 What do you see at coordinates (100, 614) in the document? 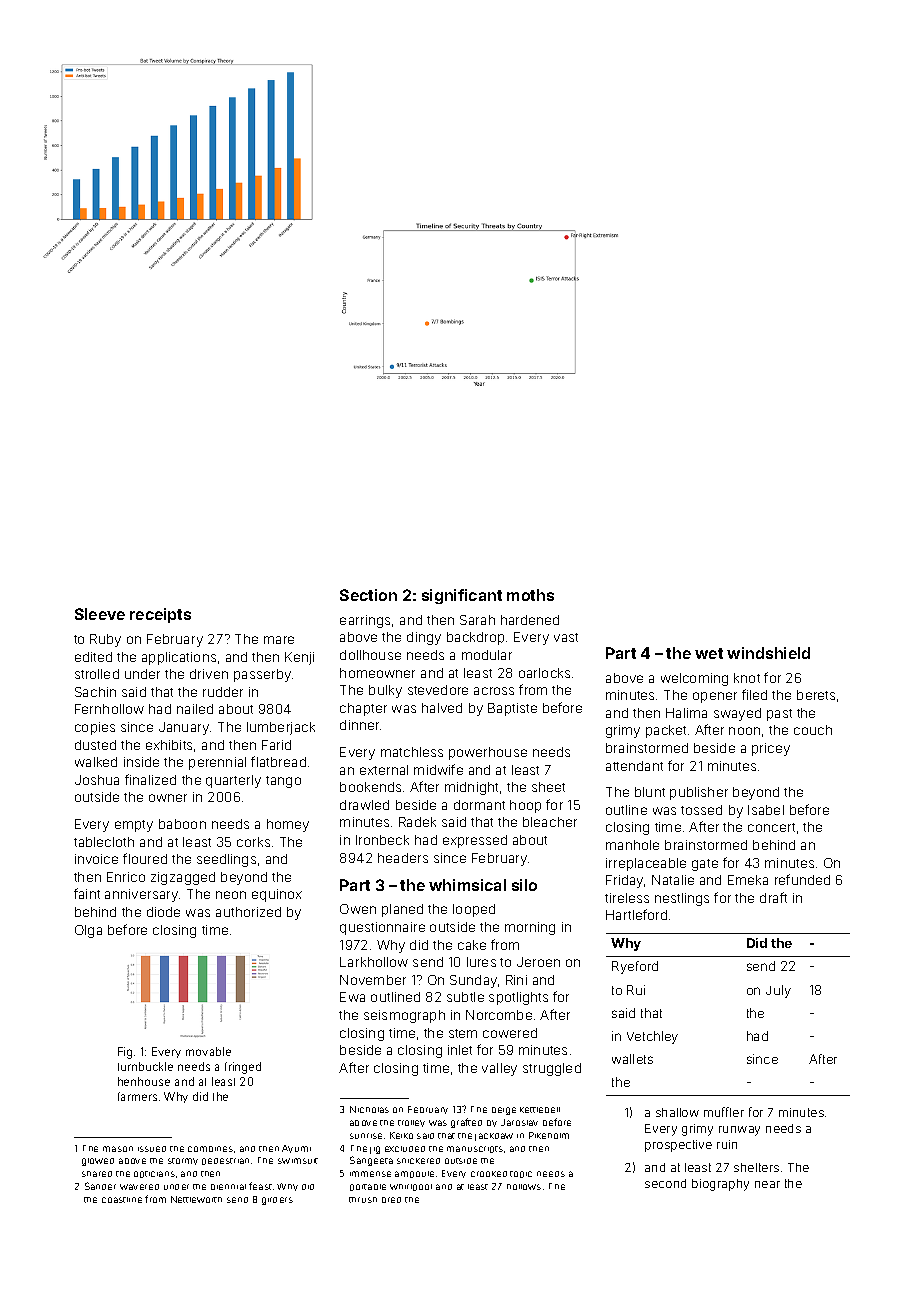
I see `Sleeve` at bounding box center [100, 614].
